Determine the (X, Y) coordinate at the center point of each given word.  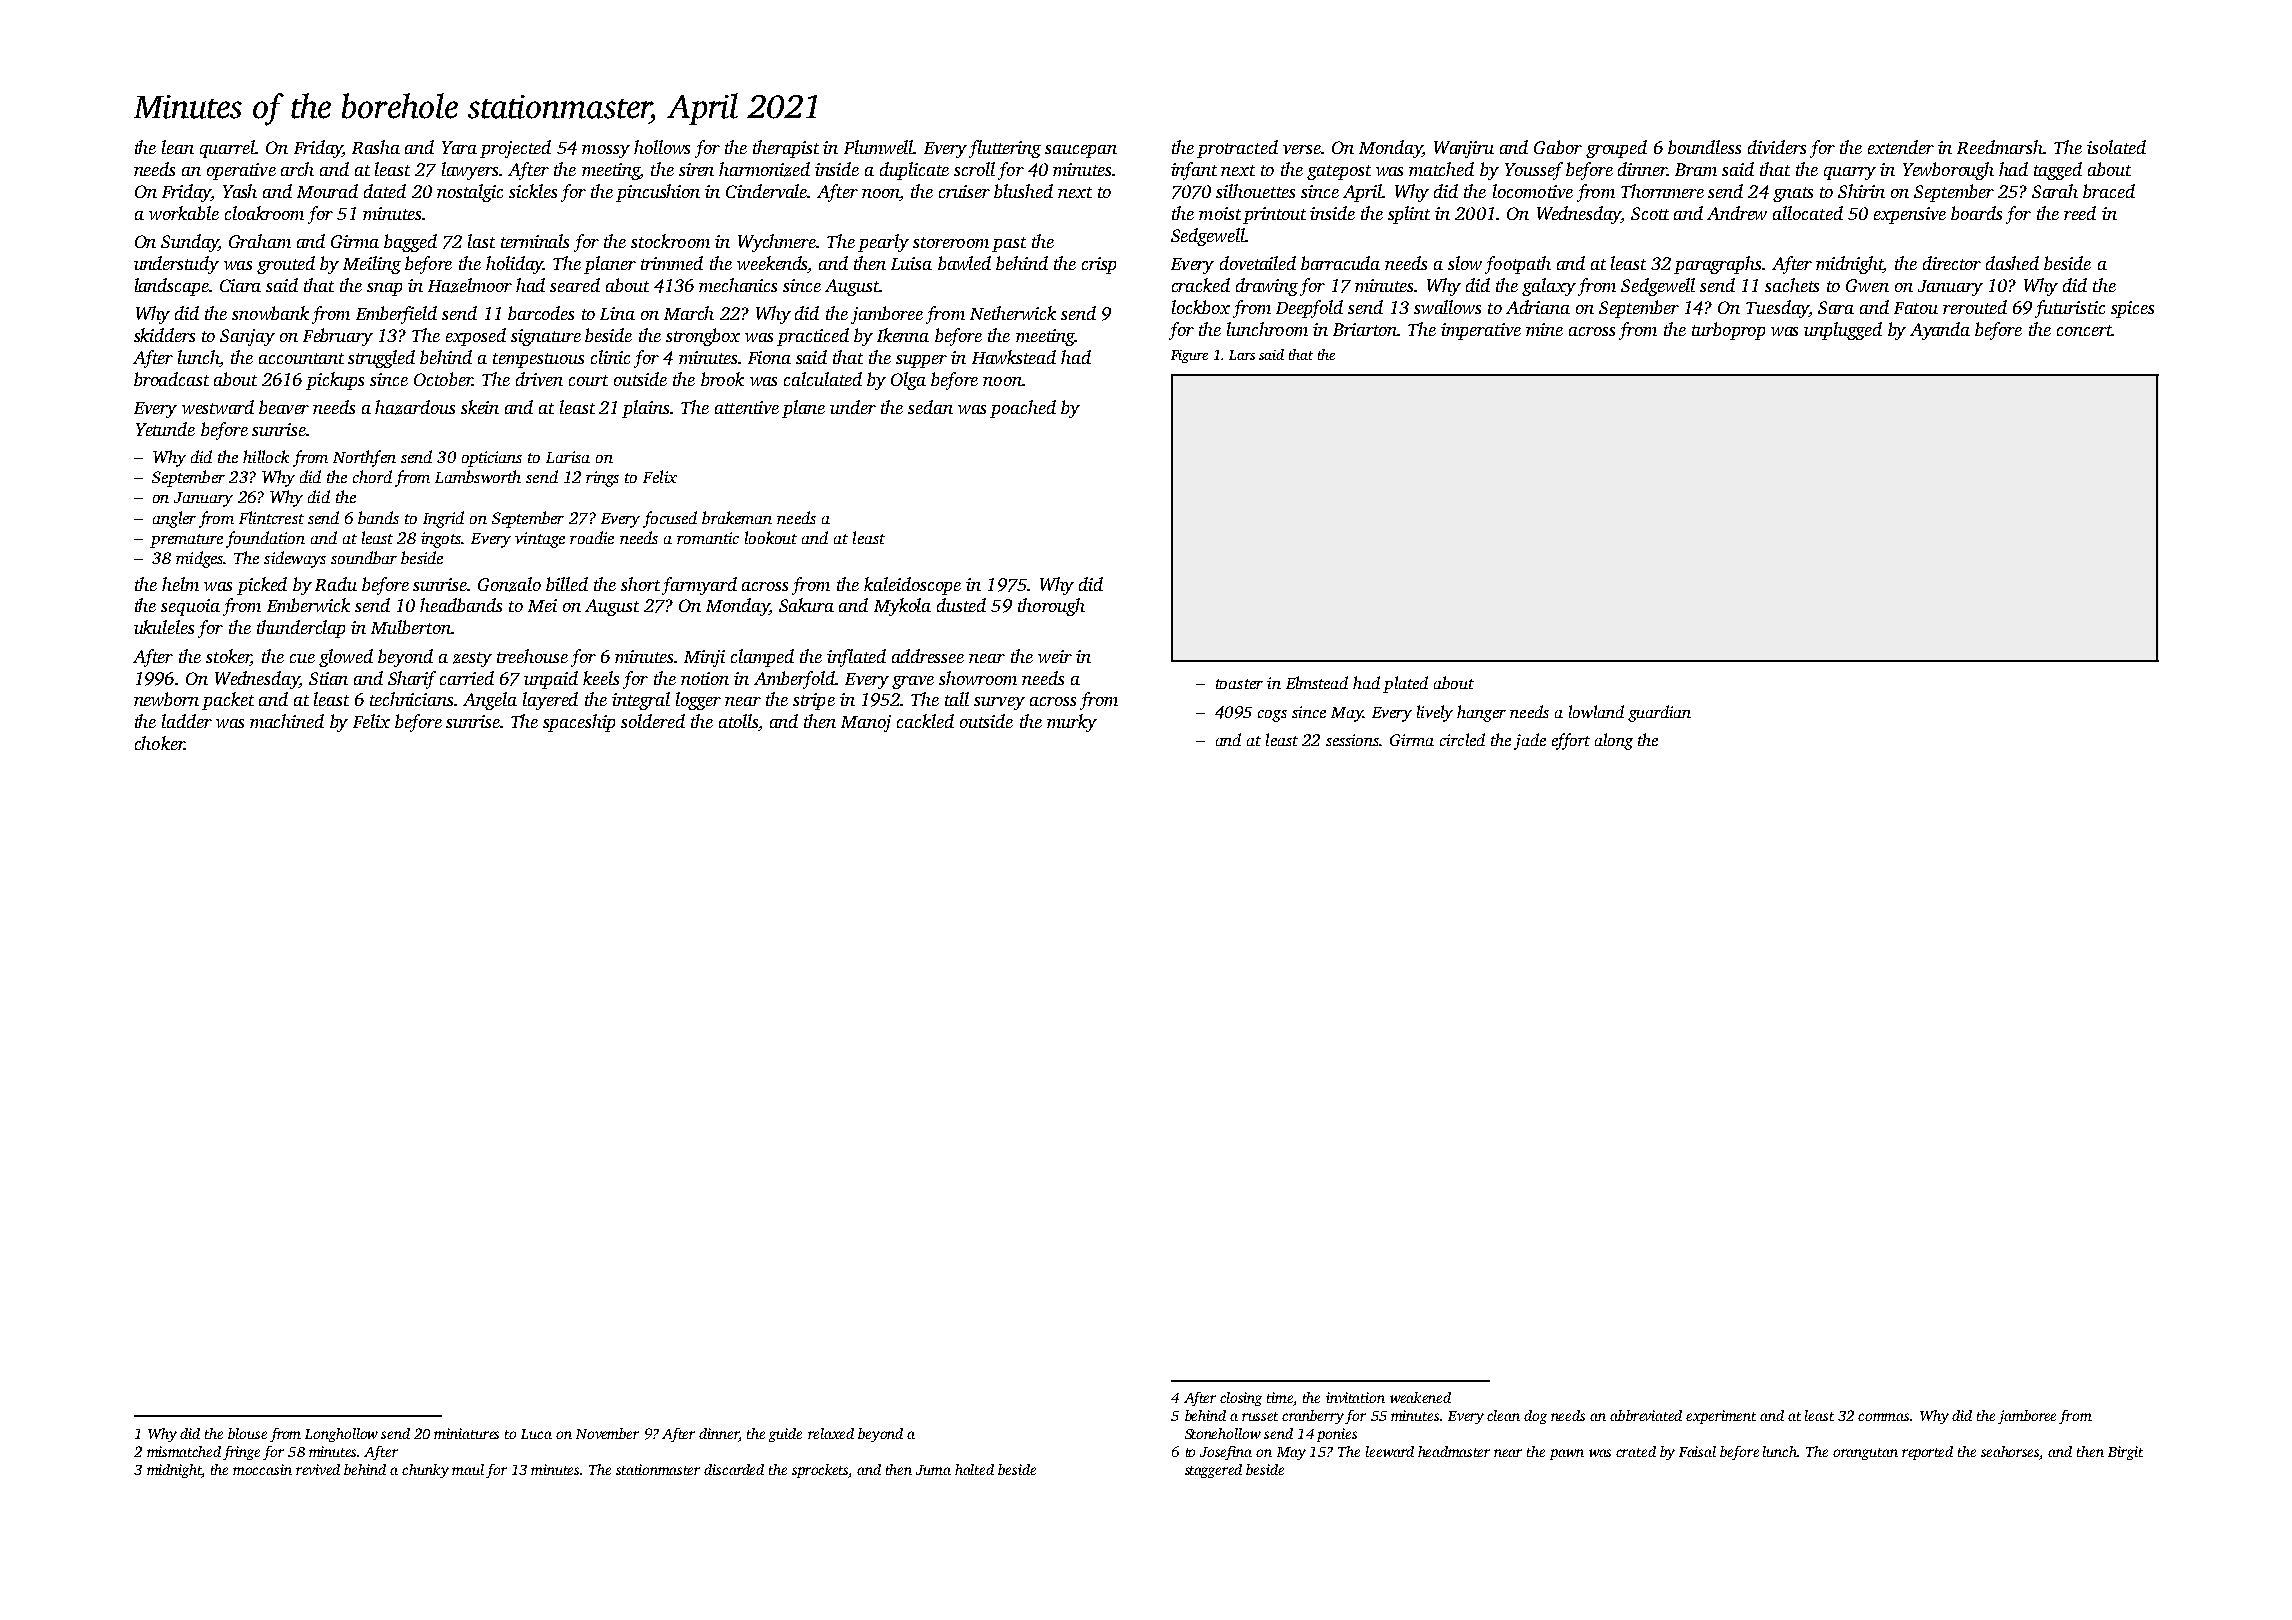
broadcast (171, 379)
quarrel (227, 149)
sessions (1353, 740)
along (1614, 741)
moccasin (262, 1469)
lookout (771, 537)
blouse (247, 1433)
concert (2084, 330)
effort (1571, 741)
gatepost (1339, 172)
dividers (1777, 147)
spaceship (579, 723)
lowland (1596, 711)
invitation (1355, 1397)
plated (1405, 684)
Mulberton (411, 627)
